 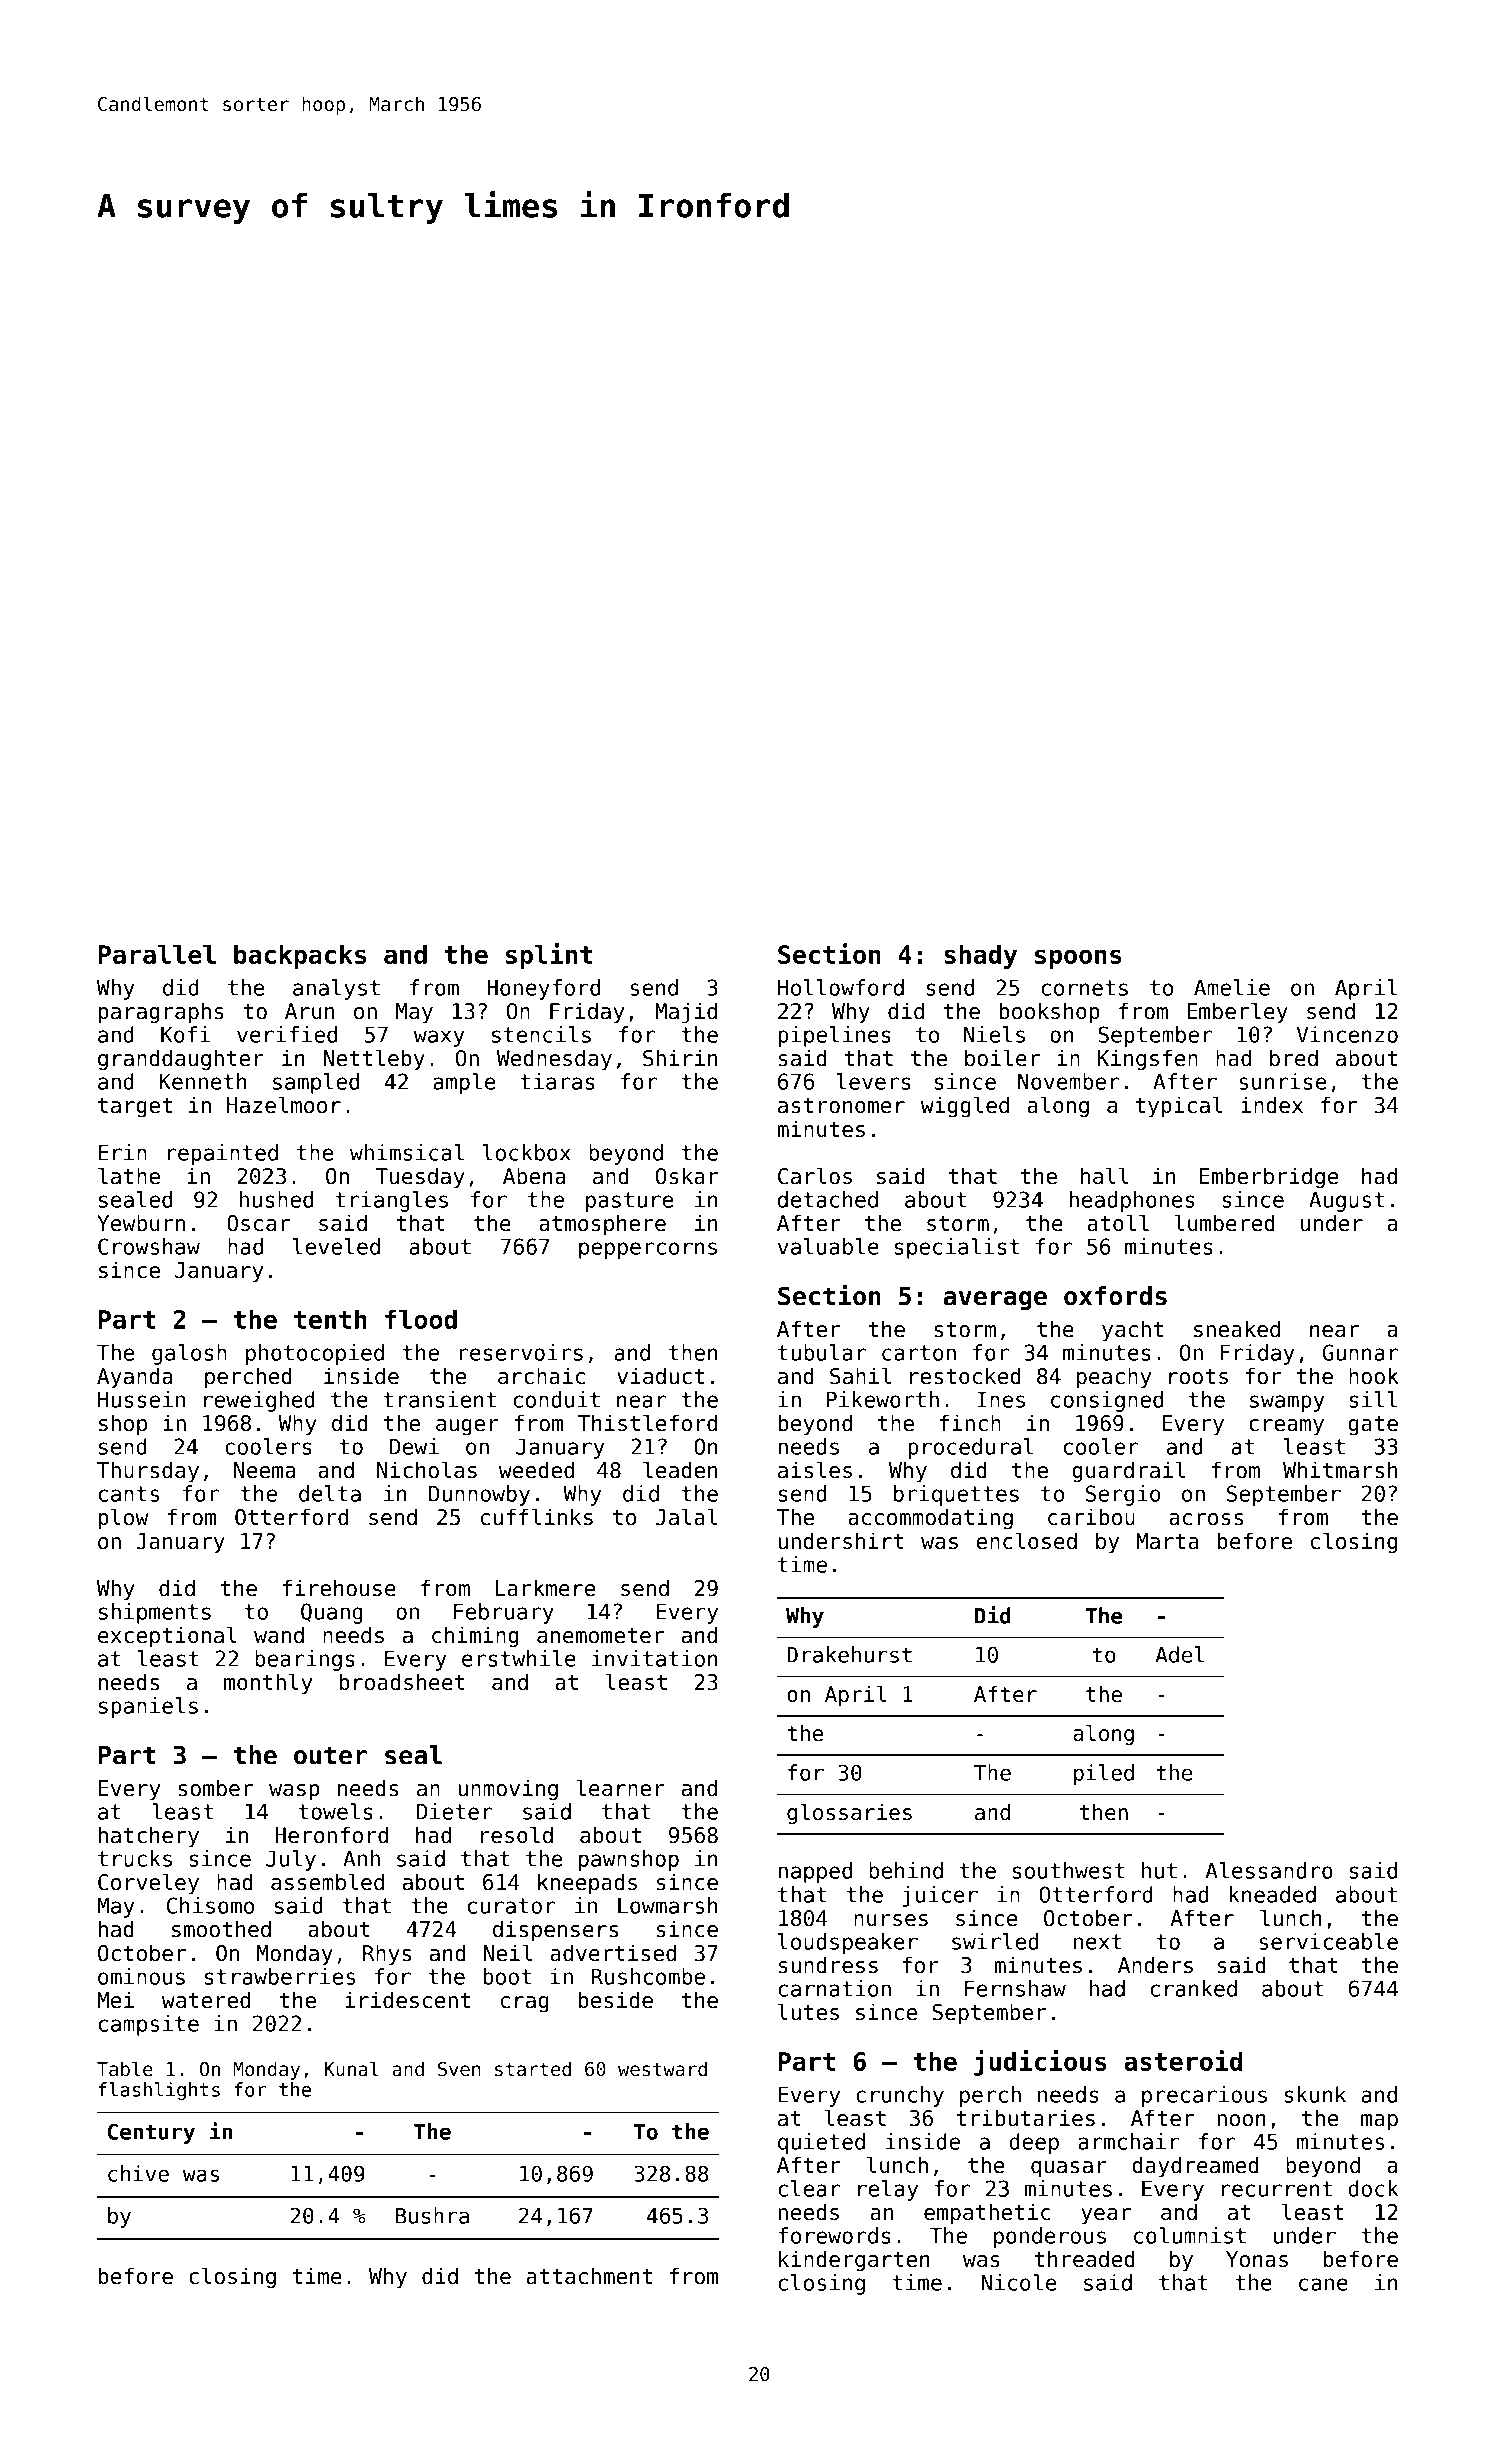 I want to click on resold, so click(x=517, y=1835).
